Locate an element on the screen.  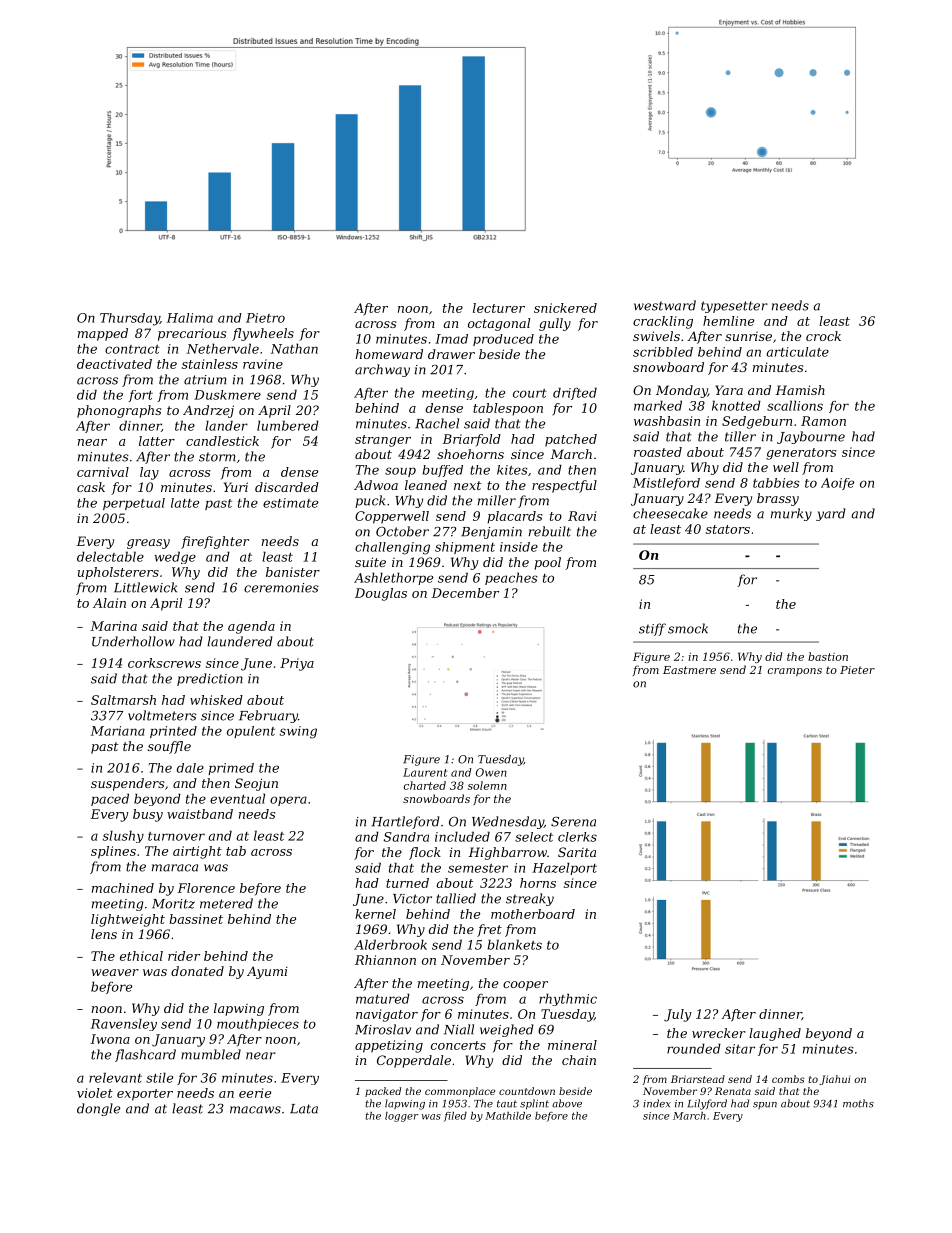
Hazelport is located at coordinates (564, 868).
